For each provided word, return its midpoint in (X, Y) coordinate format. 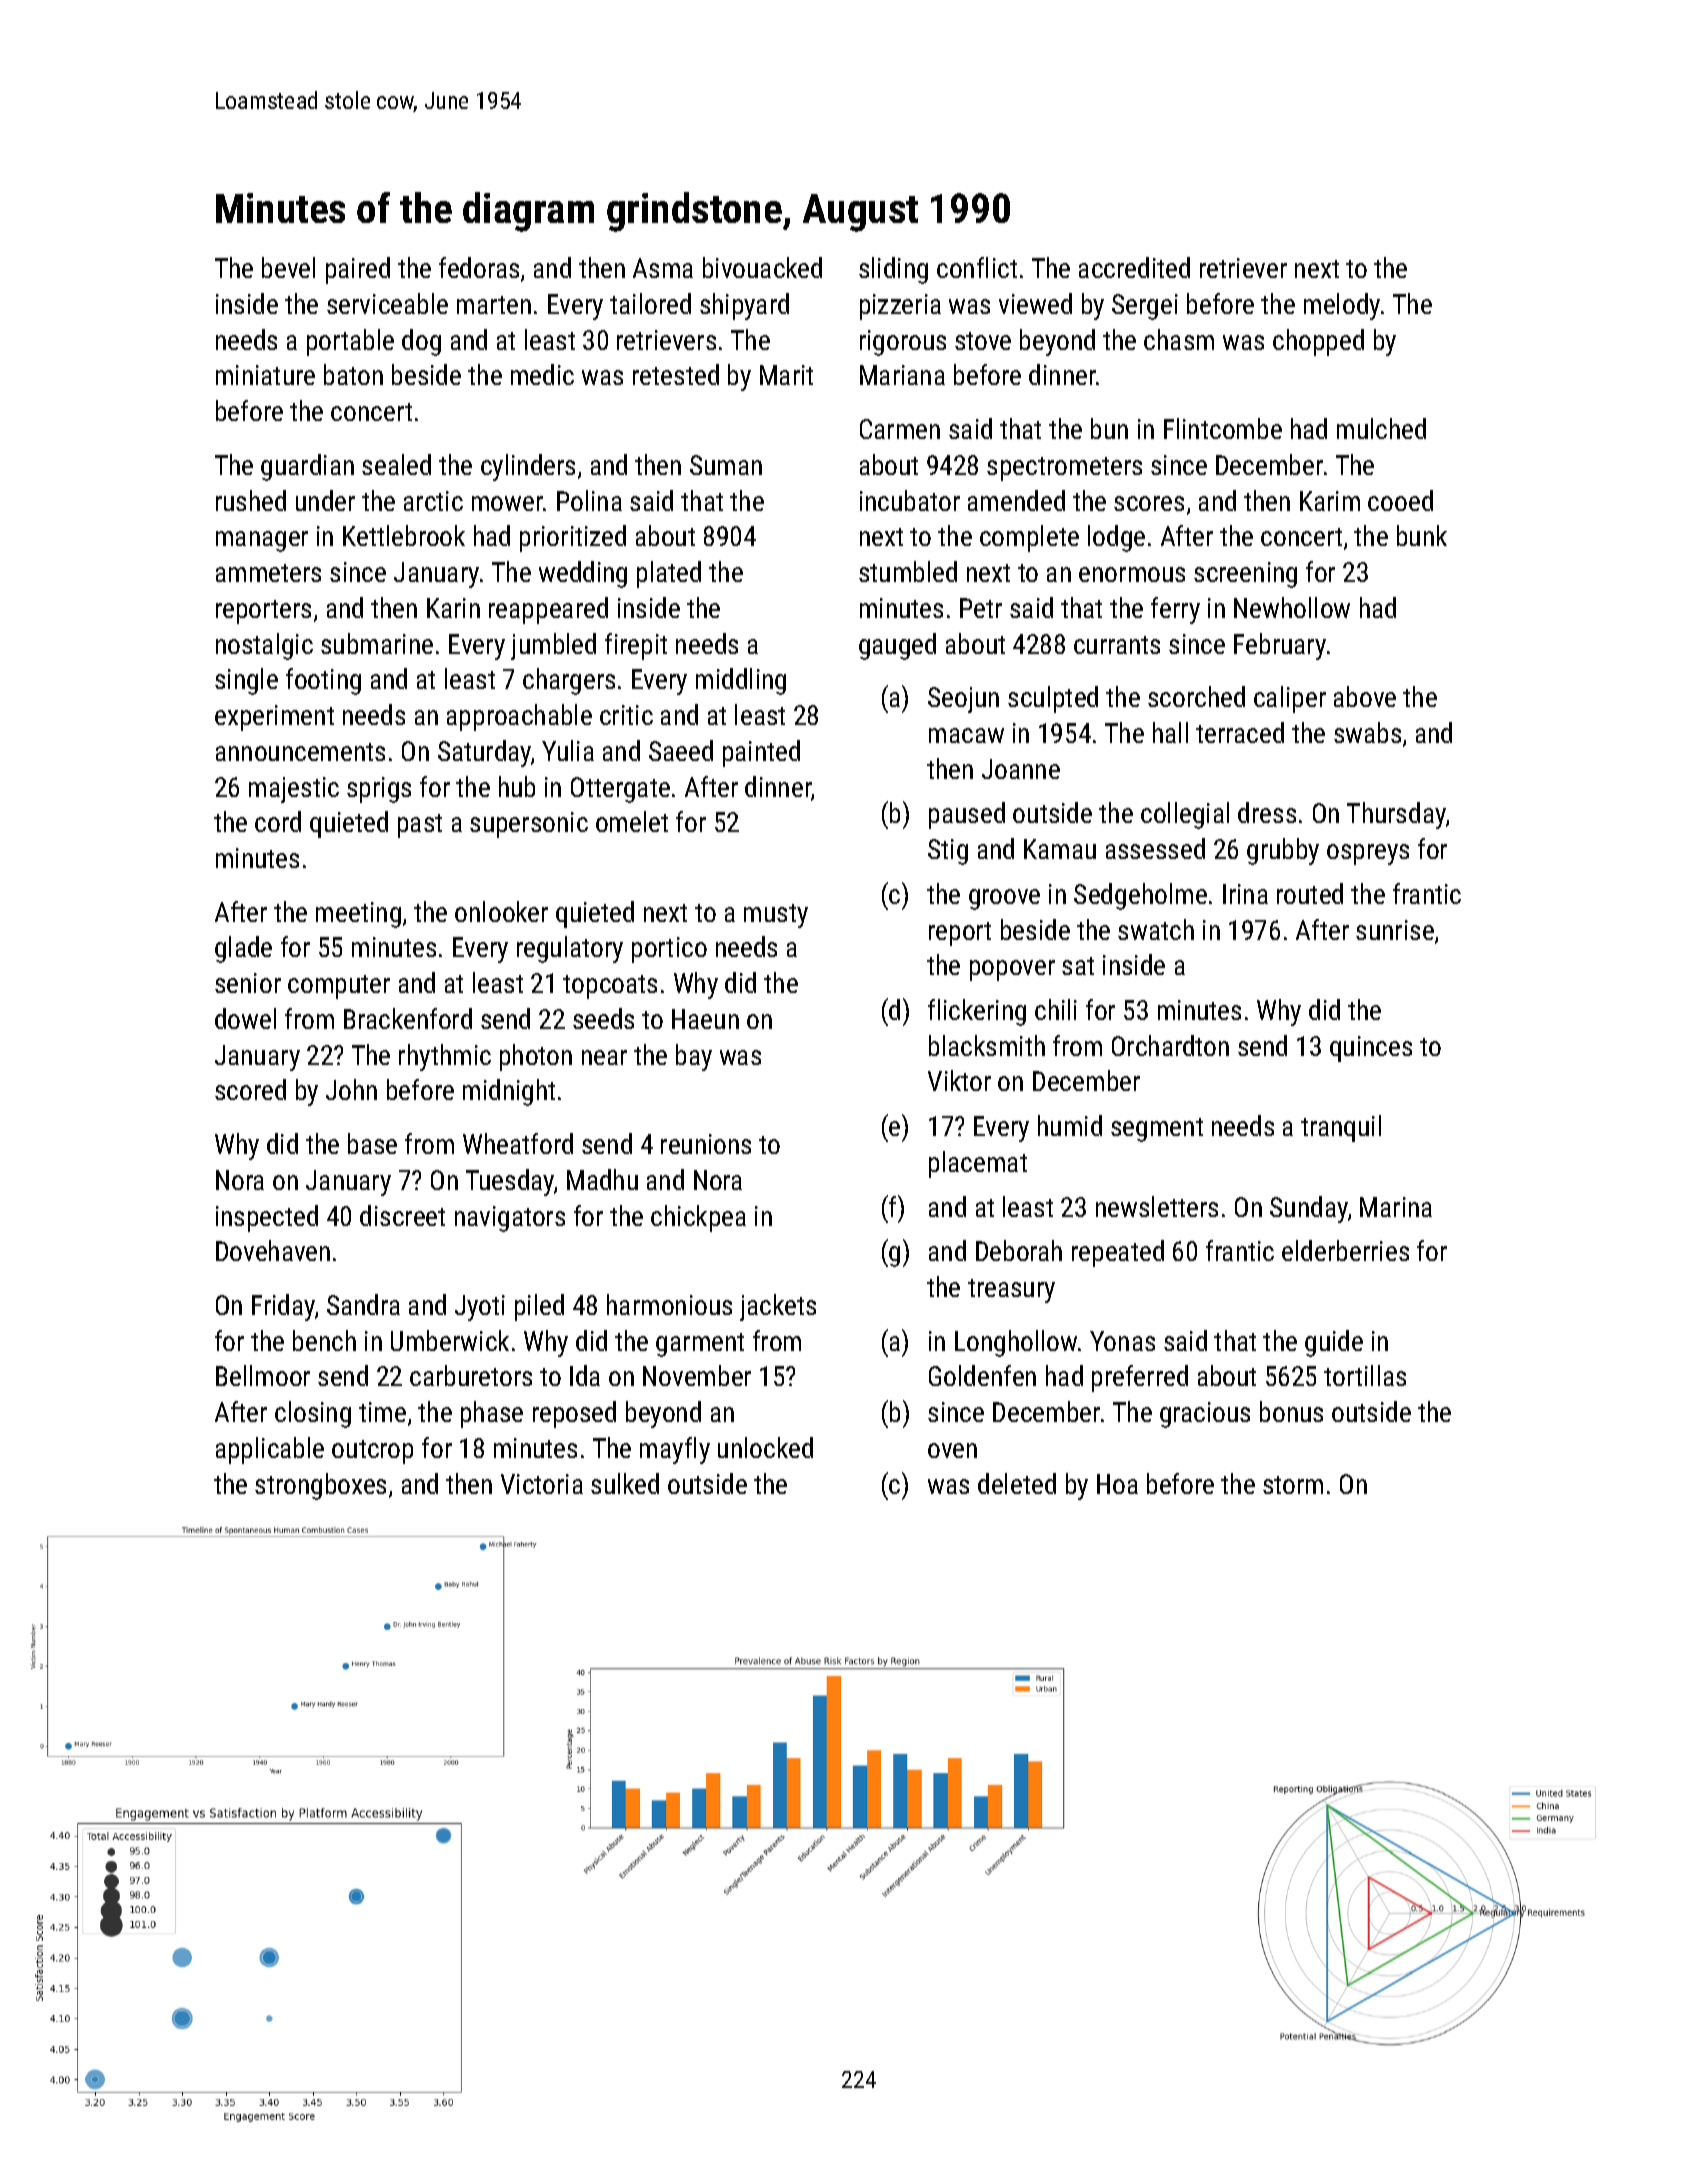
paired (358, 270)
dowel (245, 1018)
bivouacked (762, 267)
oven (952, 1450)
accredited (1134, 267)
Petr (981, 608)
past (420, 826)
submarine (377, 643)
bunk (1422, 535)
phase (492, 1414)
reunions (706, 1144)
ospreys (1368, 854)
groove (1004, 899)
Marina (1396, 1207)
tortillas (1365, 1375)
